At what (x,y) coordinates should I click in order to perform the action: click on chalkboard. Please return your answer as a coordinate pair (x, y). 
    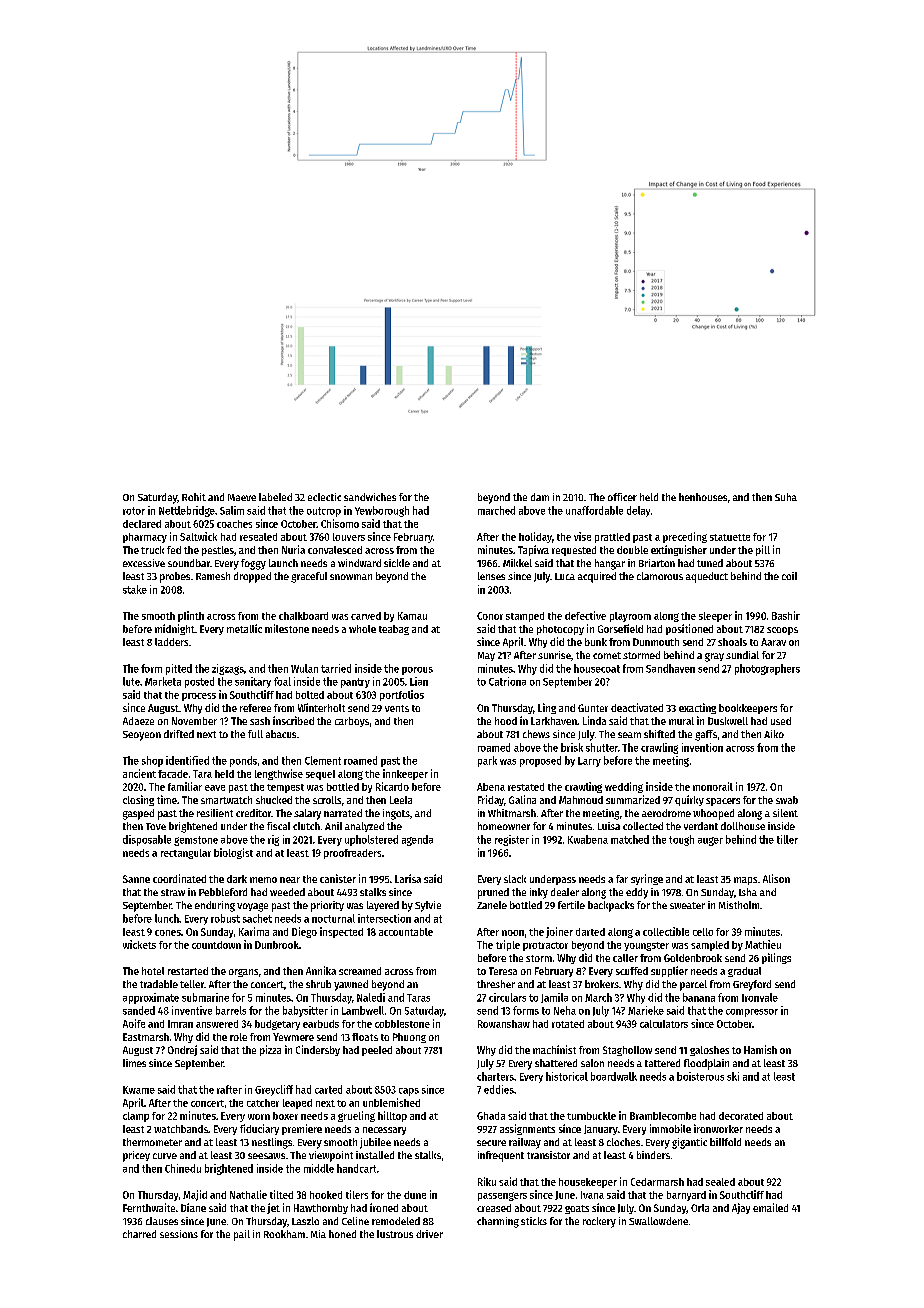
    Looking at the image, I should click on (303, 616).
